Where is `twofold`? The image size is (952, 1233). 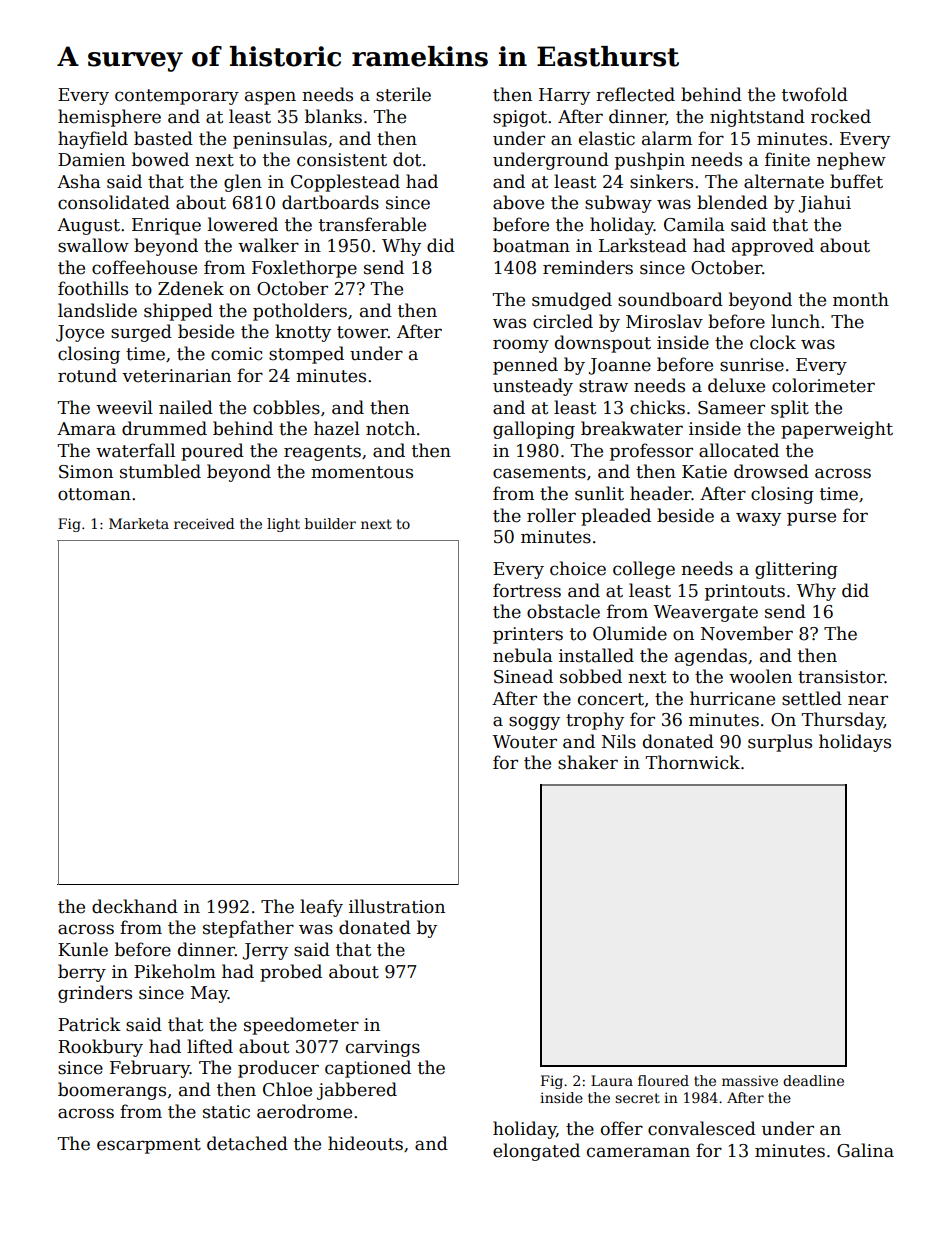
twofold is located at coordinates (815, 94).
